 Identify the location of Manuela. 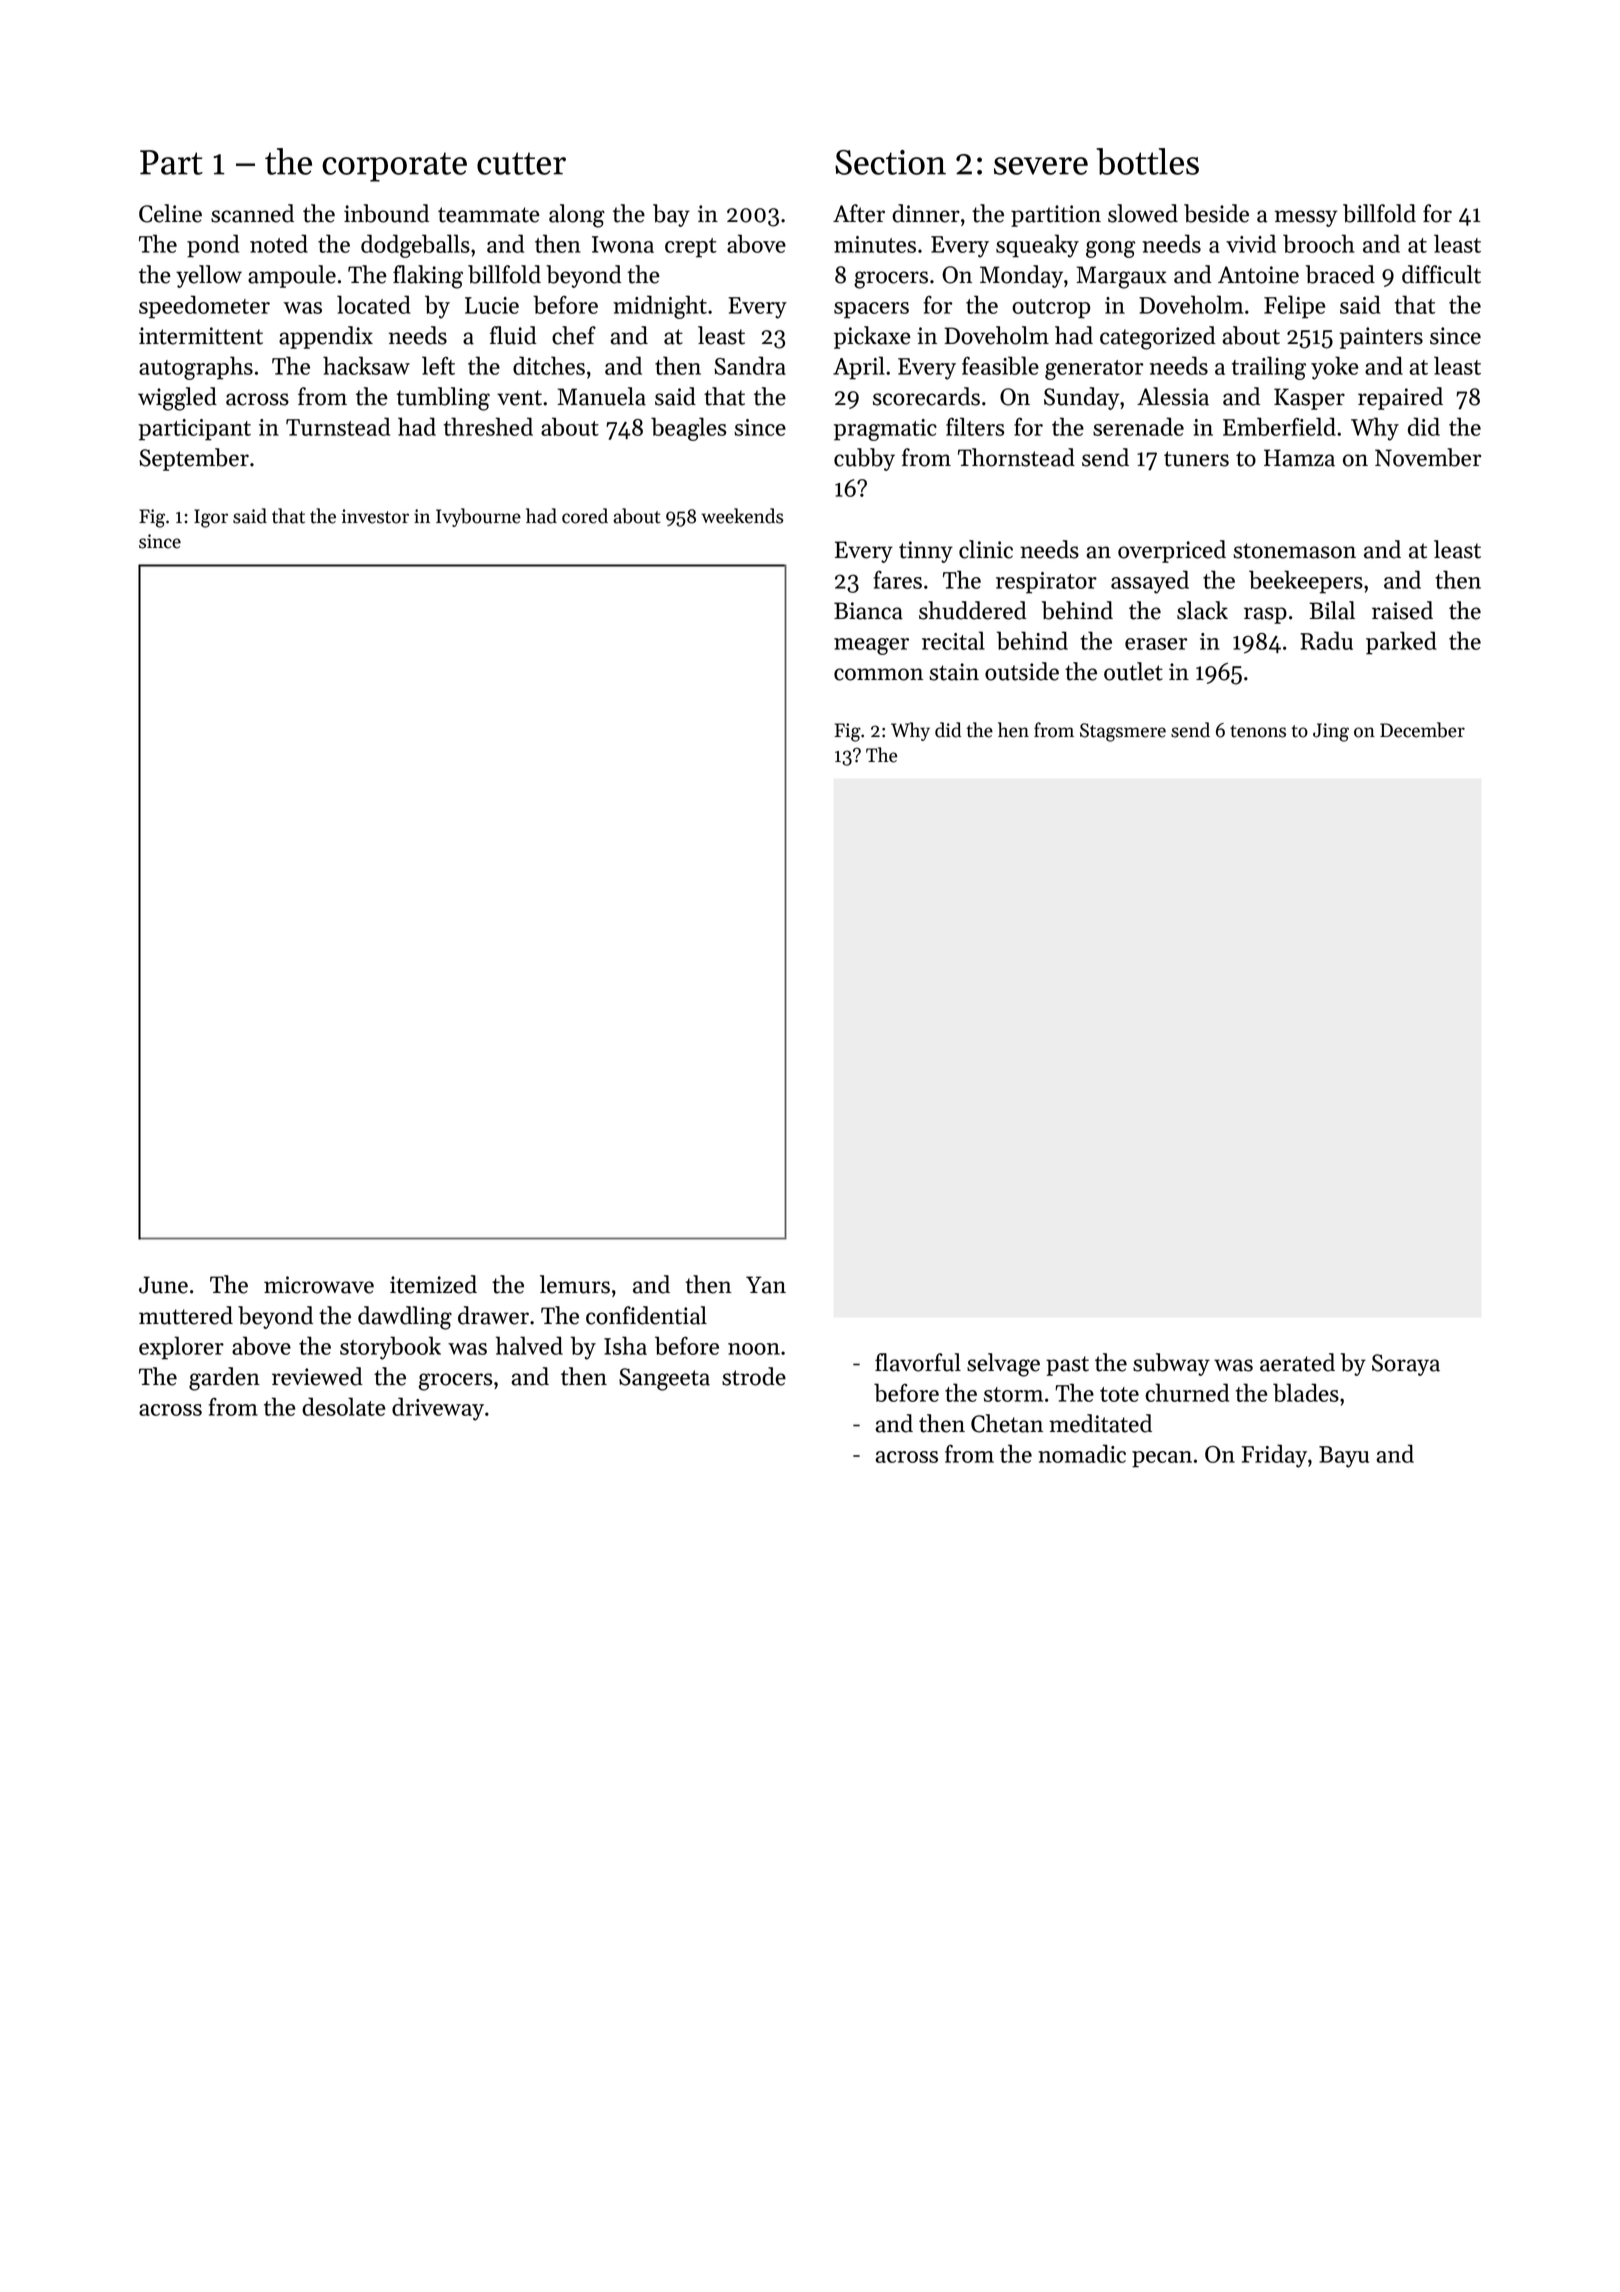
(601, 396).
